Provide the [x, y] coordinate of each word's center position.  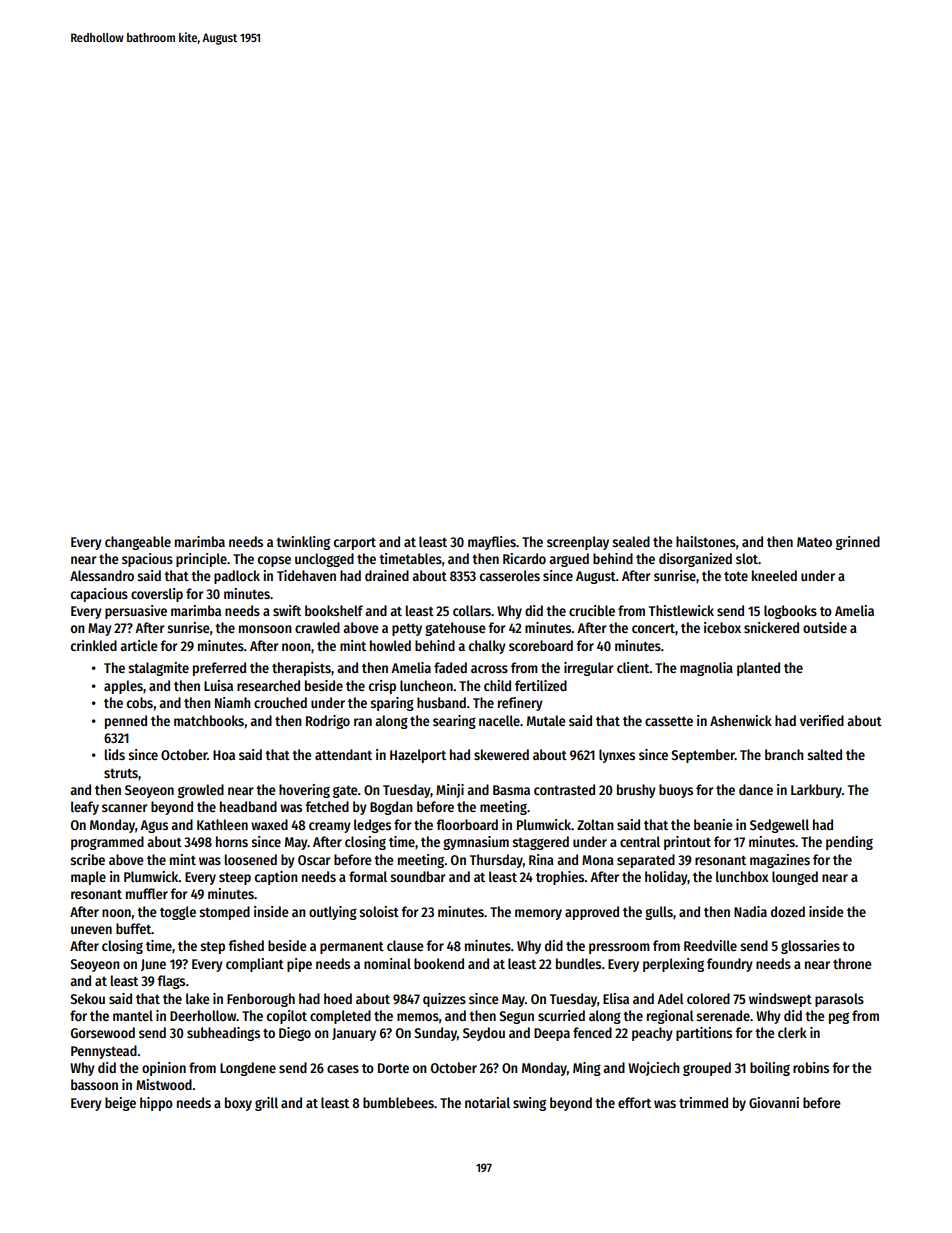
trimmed [703, 1102]
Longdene [248, 1069]
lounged [795, 878]
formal [368, 876]
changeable [138, 543]
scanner [125, 808]
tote [736, 576]
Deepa [552, 1034]
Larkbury [816, 791]
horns [232, 841]
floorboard [467, 824]
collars [472, 610]
